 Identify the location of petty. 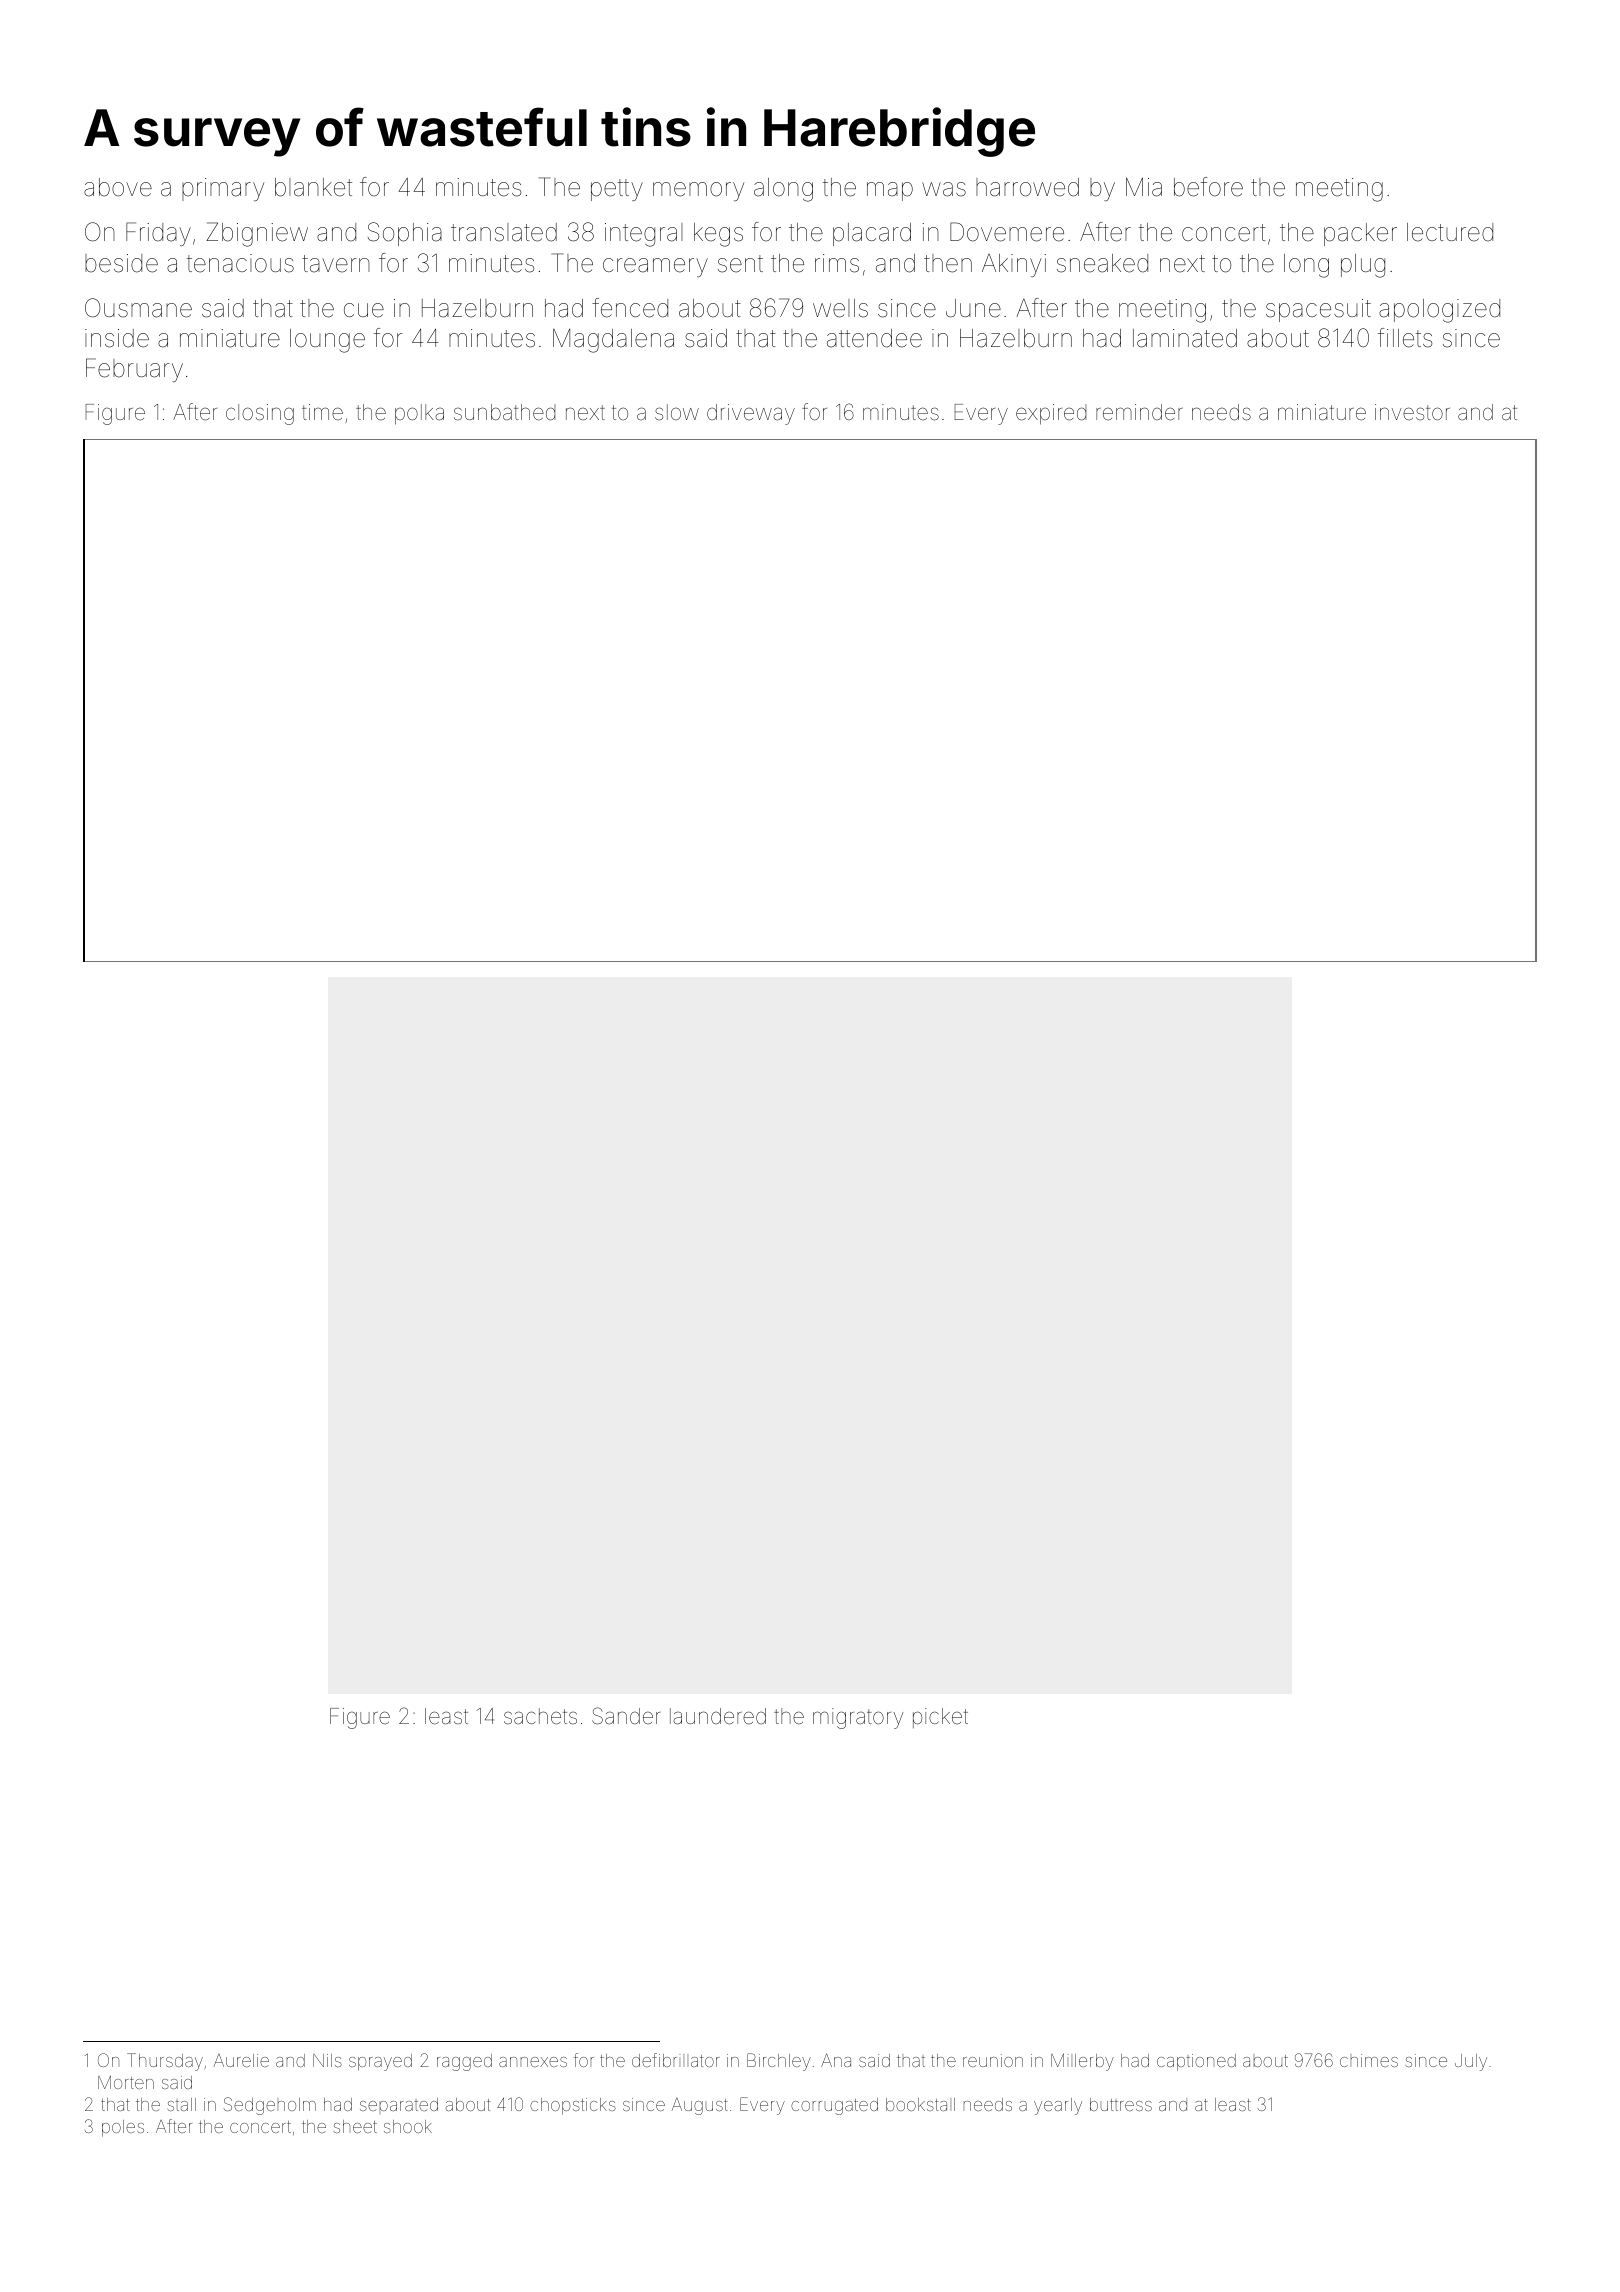
(617, 190).
